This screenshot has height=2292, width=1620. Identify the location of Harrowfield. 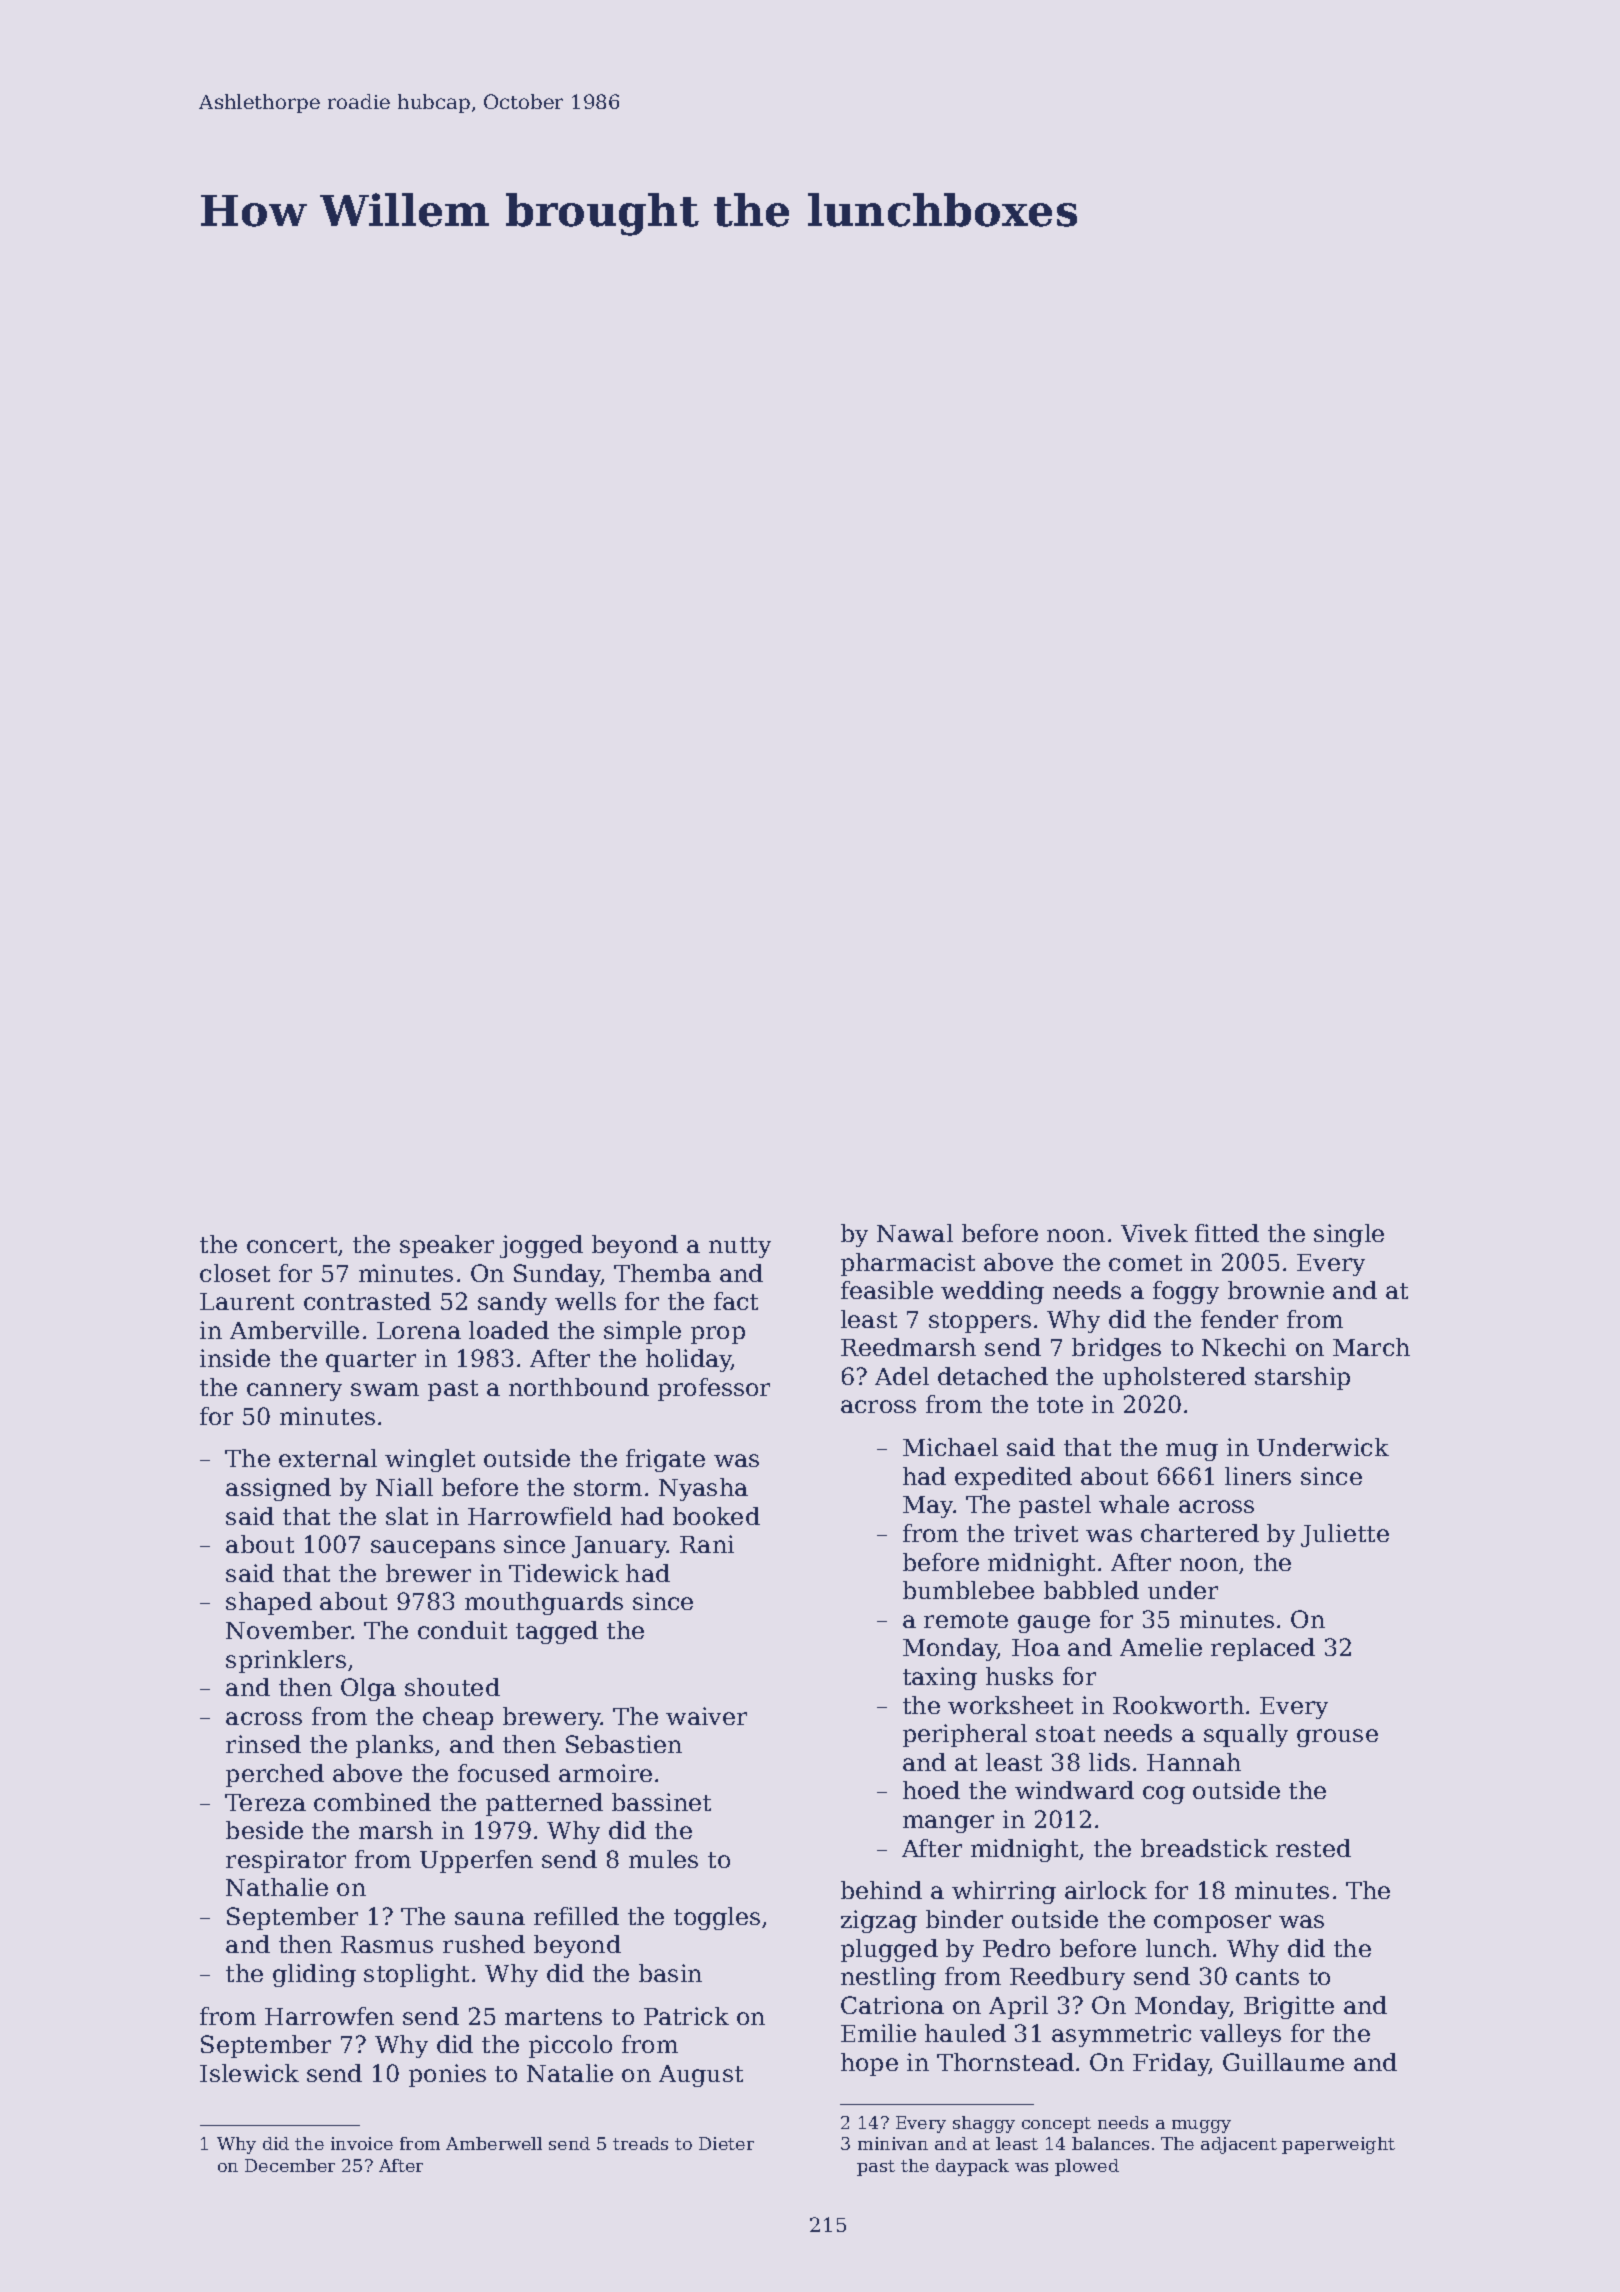
(540, 1516).
